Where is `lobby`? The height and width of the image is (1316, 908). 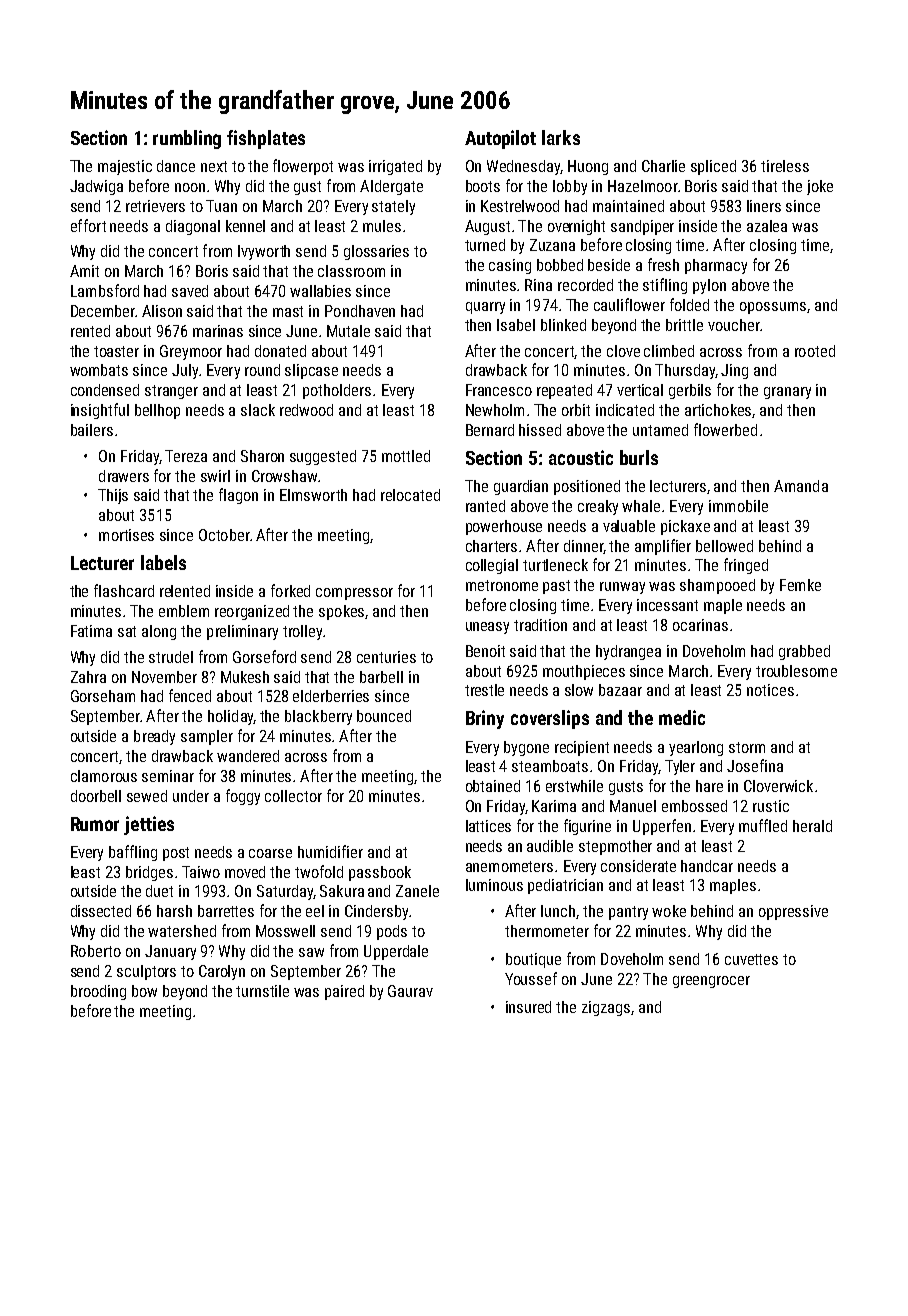 lobby is located at coordinates (570, 187).
